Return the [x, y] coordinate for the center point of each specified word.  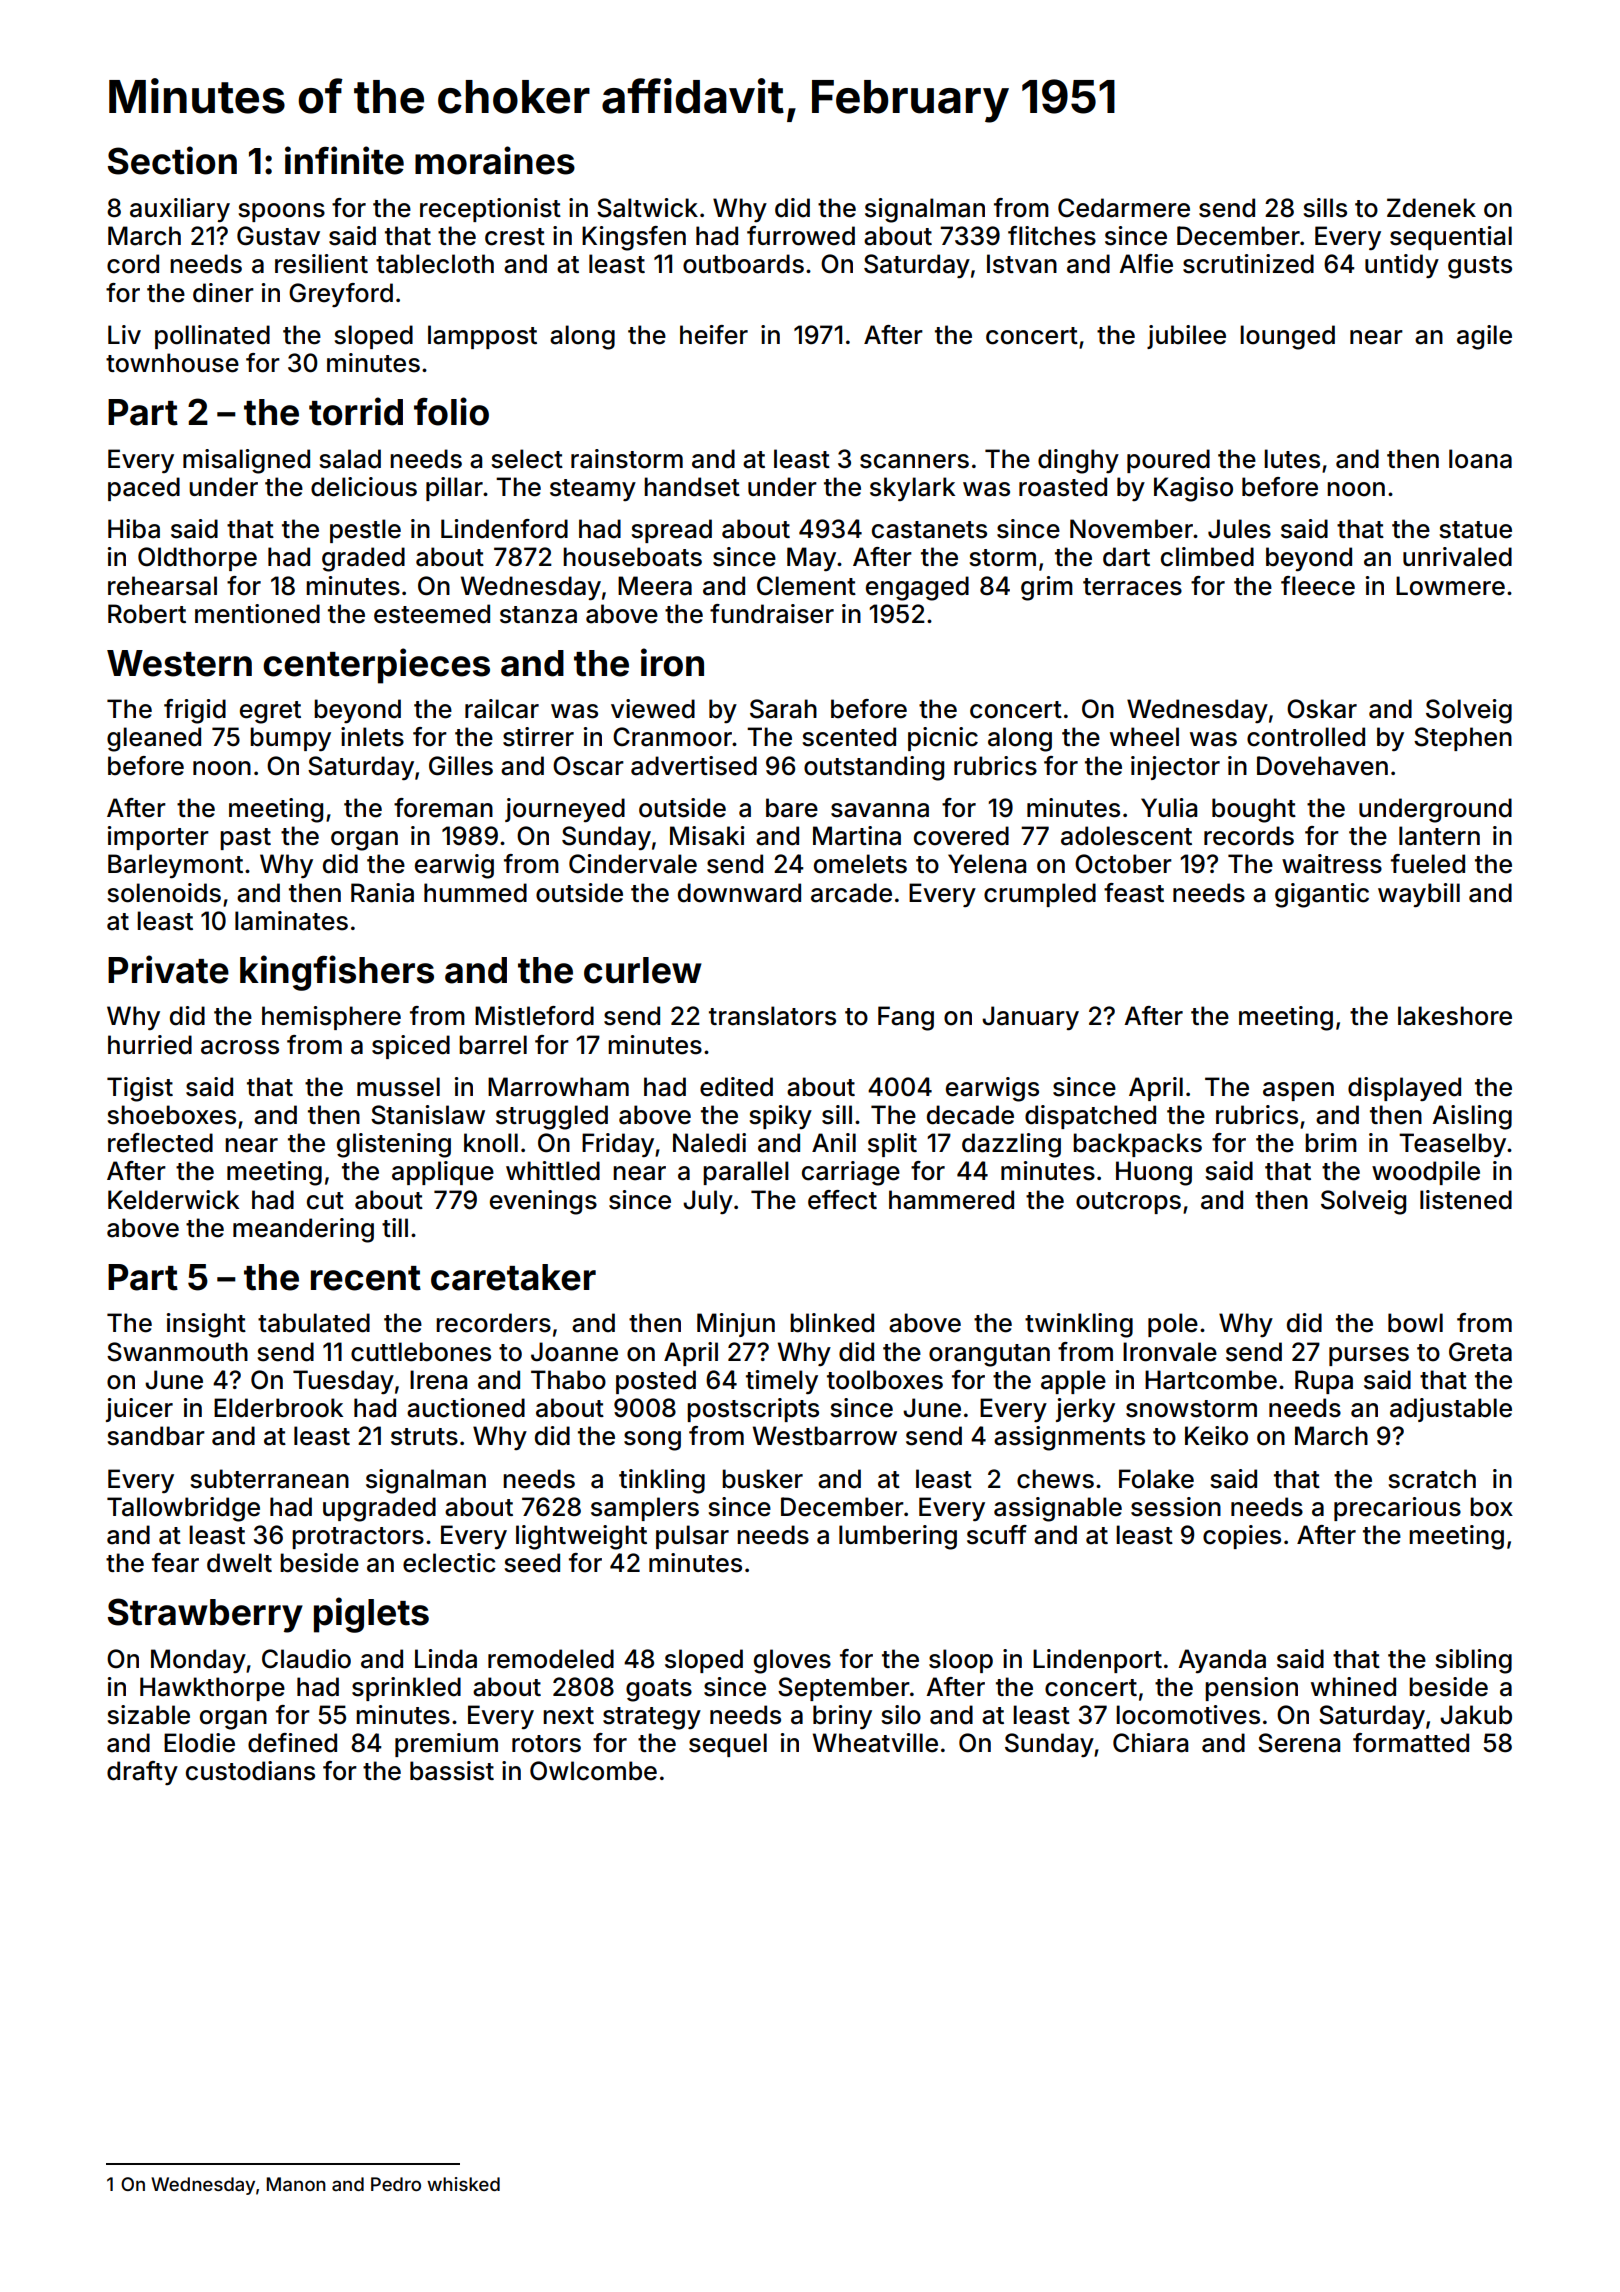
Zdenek [1431, 208]
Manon [296, 2184]
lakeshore [1455, 1016]
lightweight [581, 1537]
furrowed [801, 236]
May [811, 559]
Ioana [1480, 459]
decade [970, 1115]
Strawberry [205, 1615]
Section [172, 160]
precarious [1397, 1509]
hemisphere [331, 1018]
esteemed [432, 614]
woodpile [1426, 1173]
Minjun [736, 1325]
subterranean [269, 1479]
